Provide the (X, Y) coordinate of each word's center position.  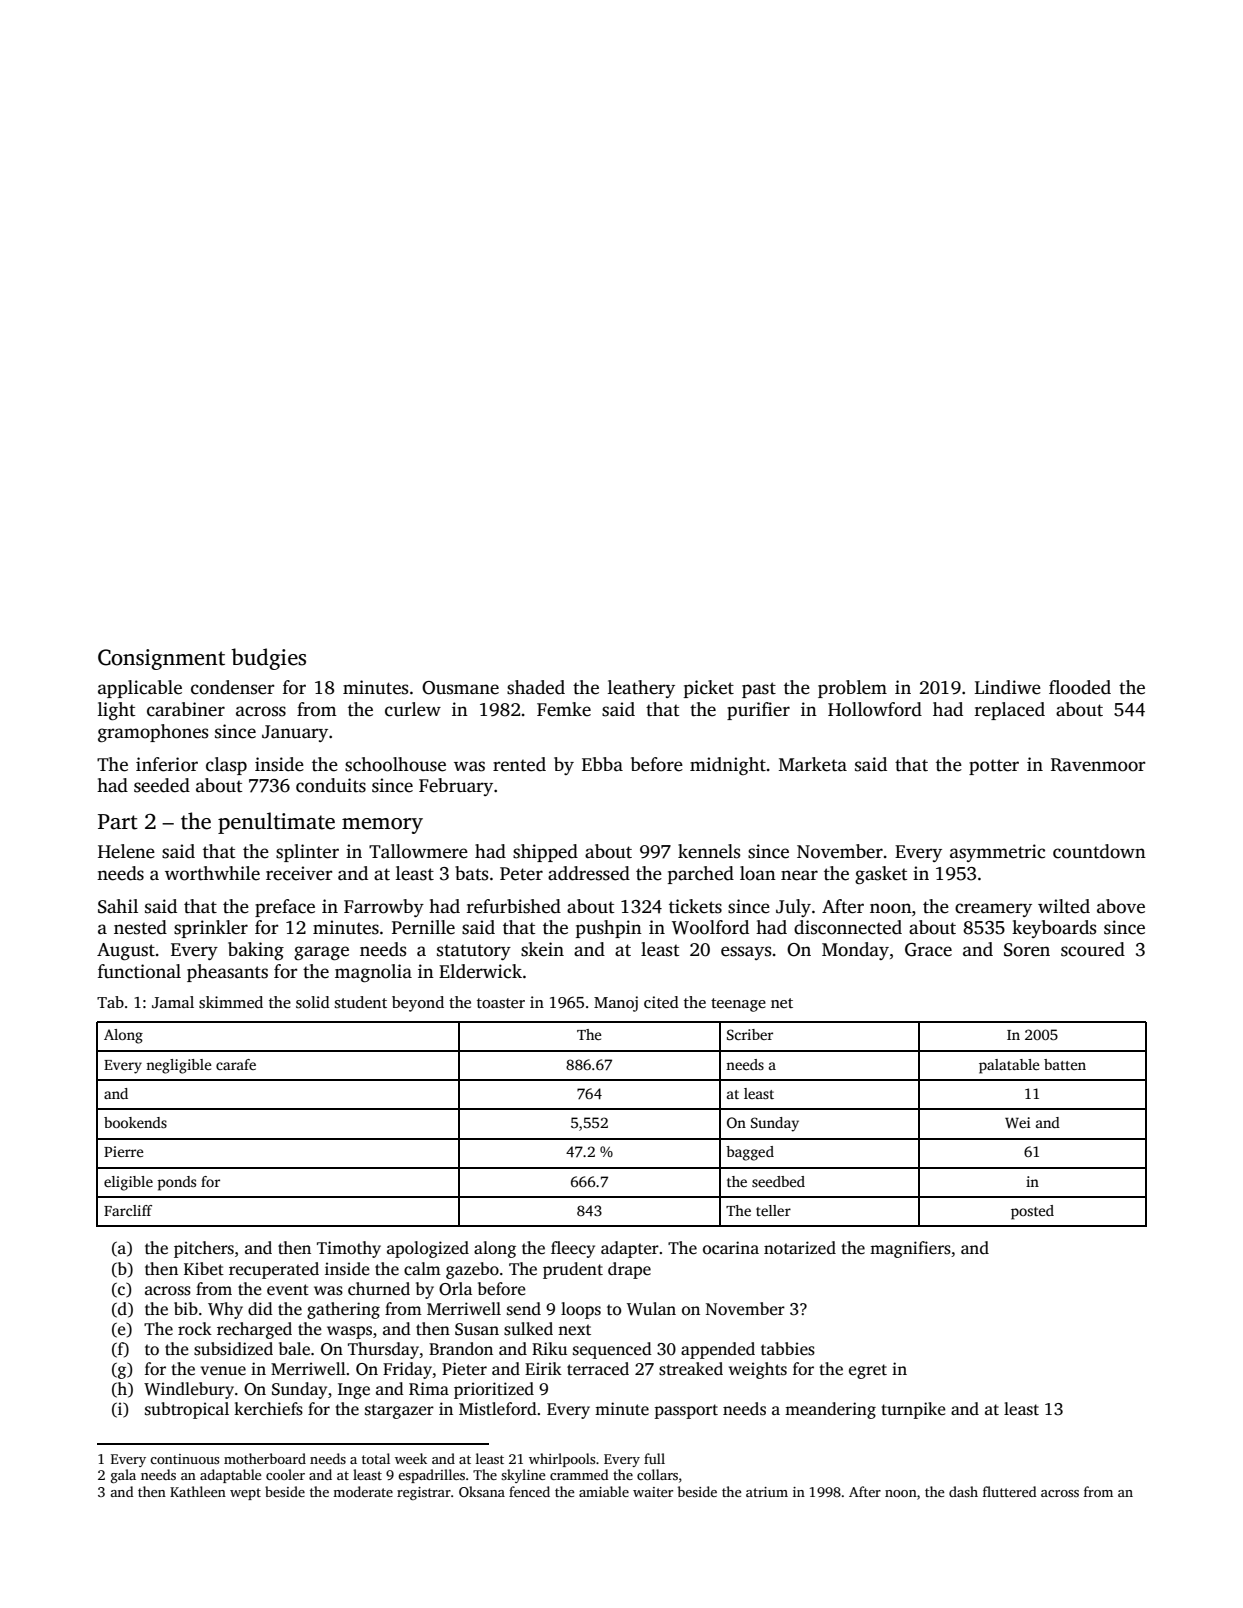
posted (1032, 1212)
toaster (501, 1003)
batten (1065, 1064)
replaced (1010, 711)
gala (123, 1476)
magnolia (373, 973)
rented (519, 764)
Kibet (204, 1268)
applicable (140, 689)
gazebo (472, 1270)
